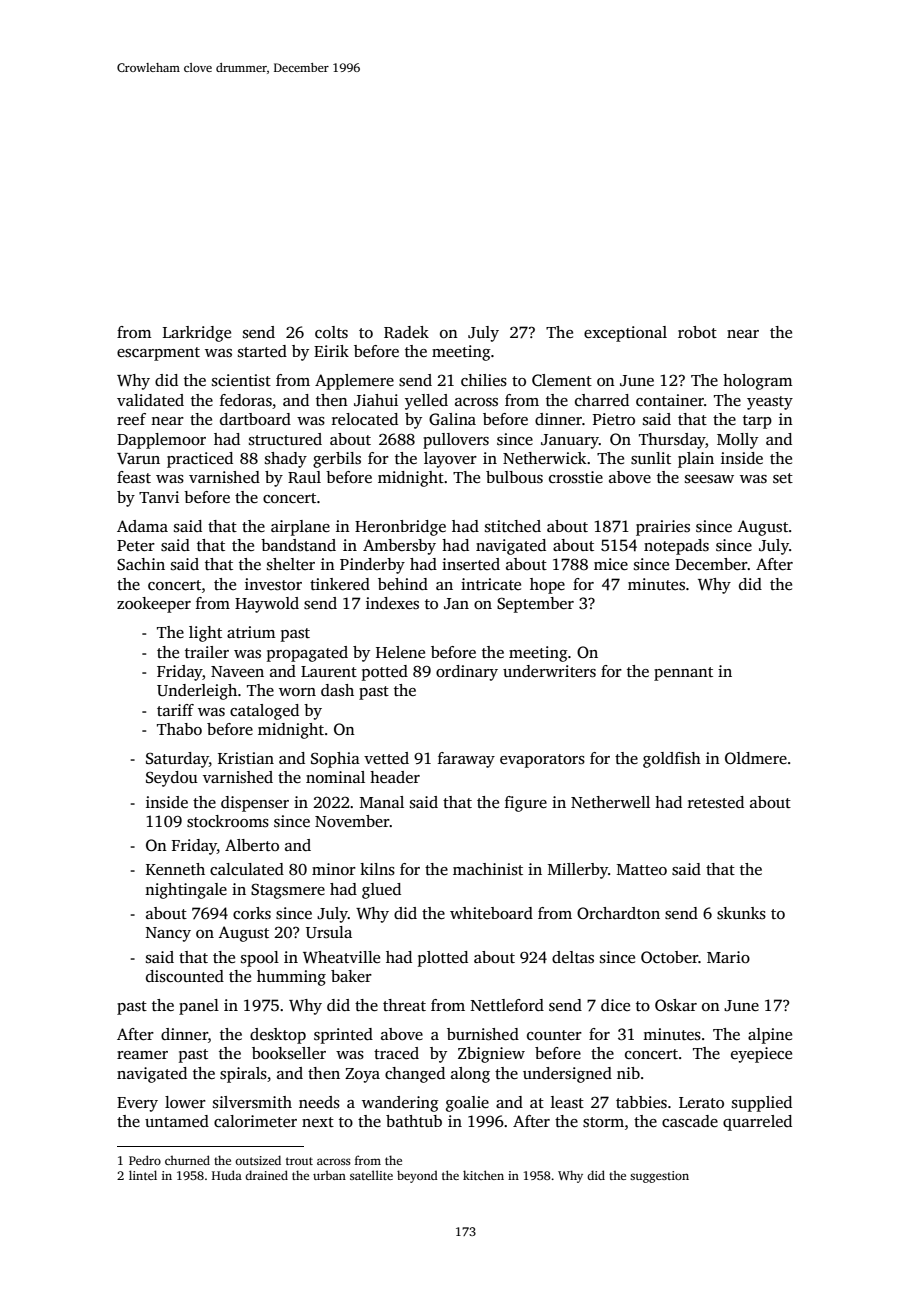 The height and width of the document is (1292, 910). I want to click on burnished, so click(483, 1034).
